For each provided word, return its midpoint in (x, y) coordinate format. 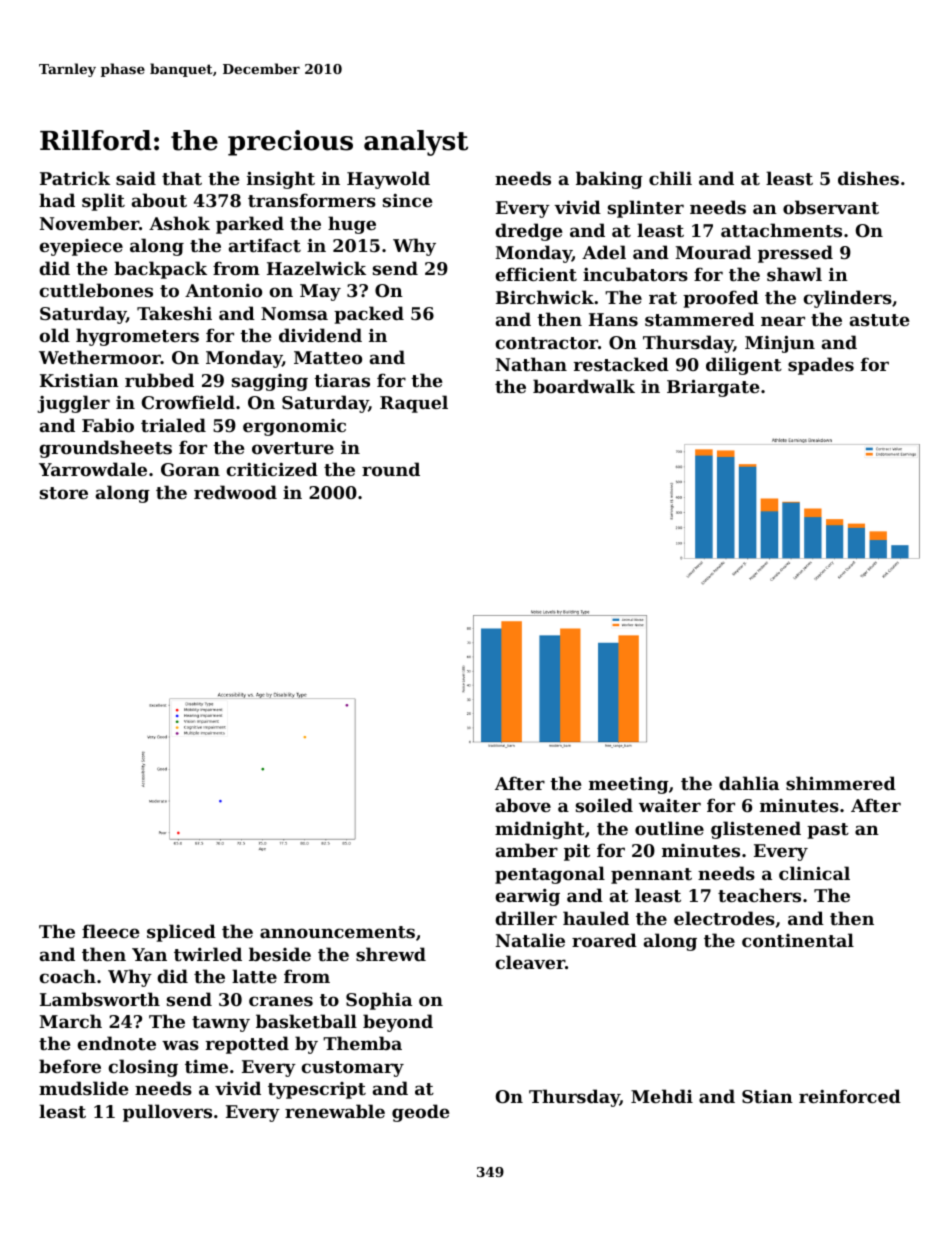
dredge (529, 232)
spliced (181, 933)
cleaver (530, 962)
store (64, 493)
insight (281, 180)
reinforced (850, 1096)
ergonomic (294, 427)
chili (670, 178)
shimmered (841, 783)
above (523, 805)
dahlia (749, 783)
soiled (604, 805)
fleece (111, 931)
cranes (281, 1001)
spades (821, 366)
